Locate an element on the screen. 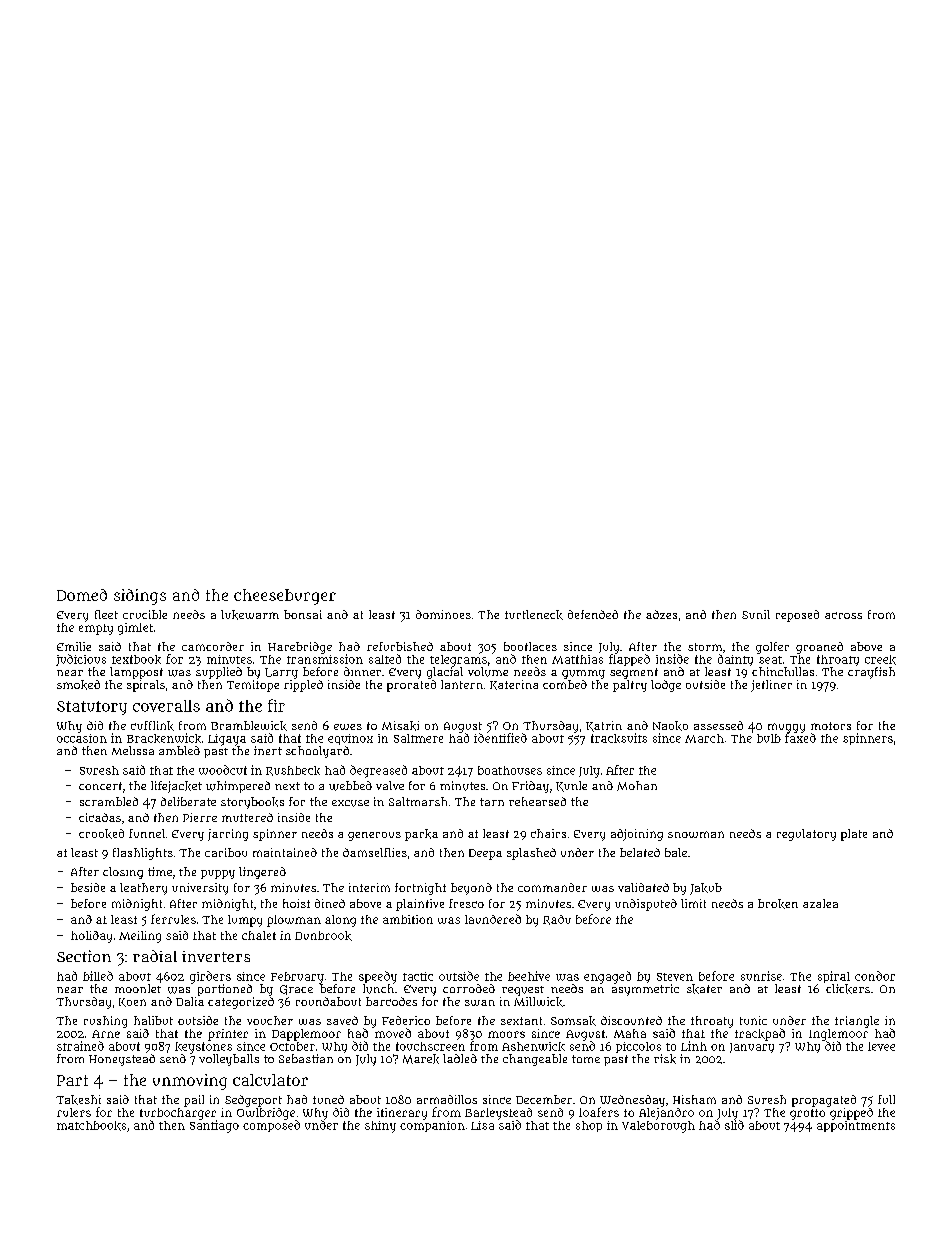 Image resolution: width=952 pixels, height=1233 pixels. bulb is located at coordinates (769, 738).
